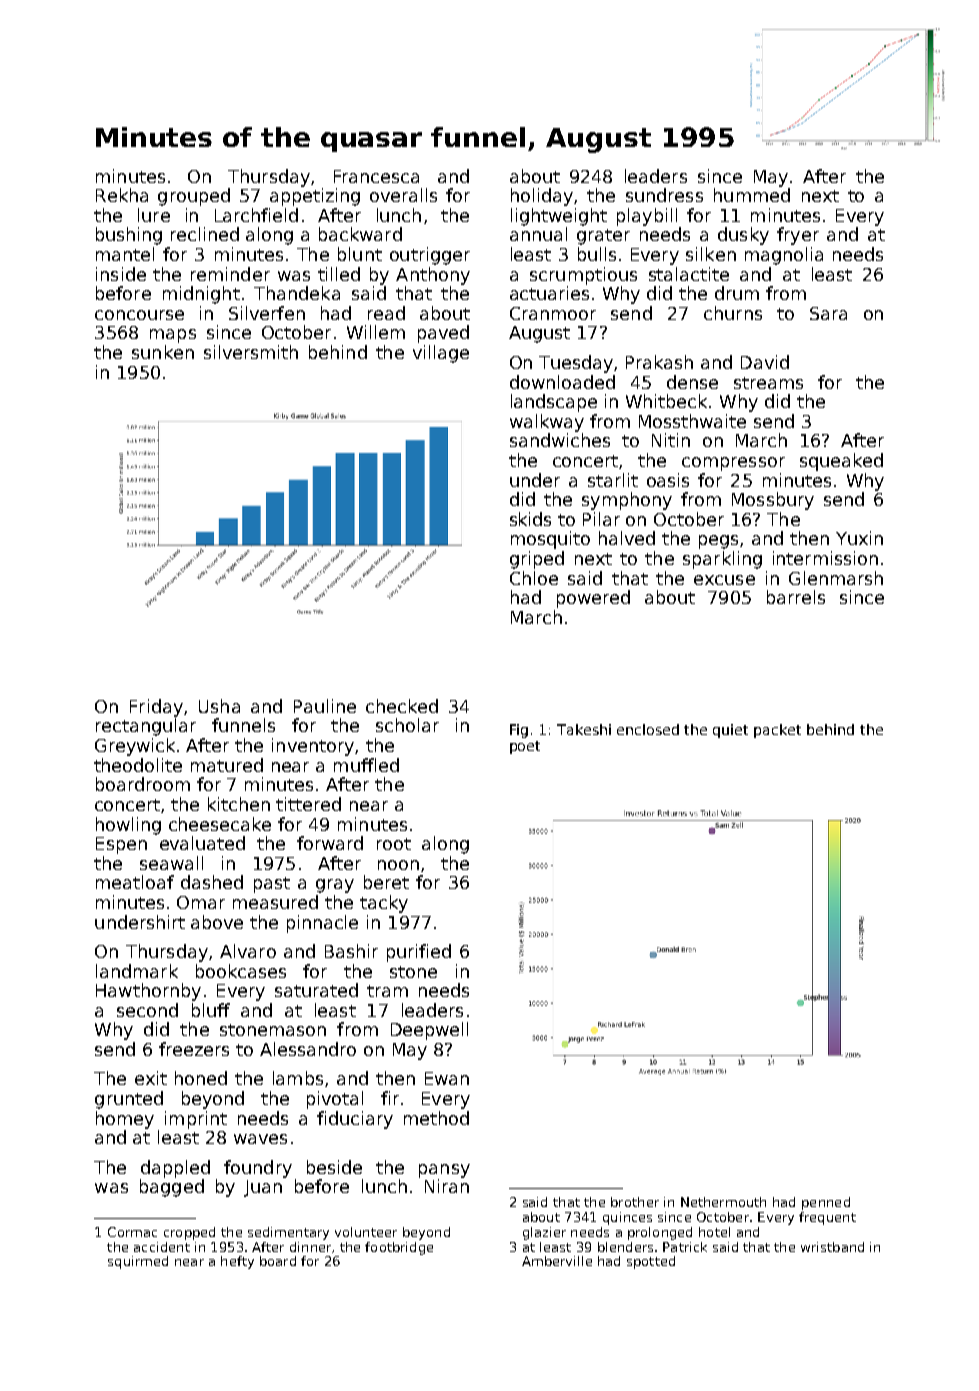 This page has width=979, height=1391. What do you see at coordinates (163, 352) in the page?
I see `sunken` at bounding box center [163, 352].
